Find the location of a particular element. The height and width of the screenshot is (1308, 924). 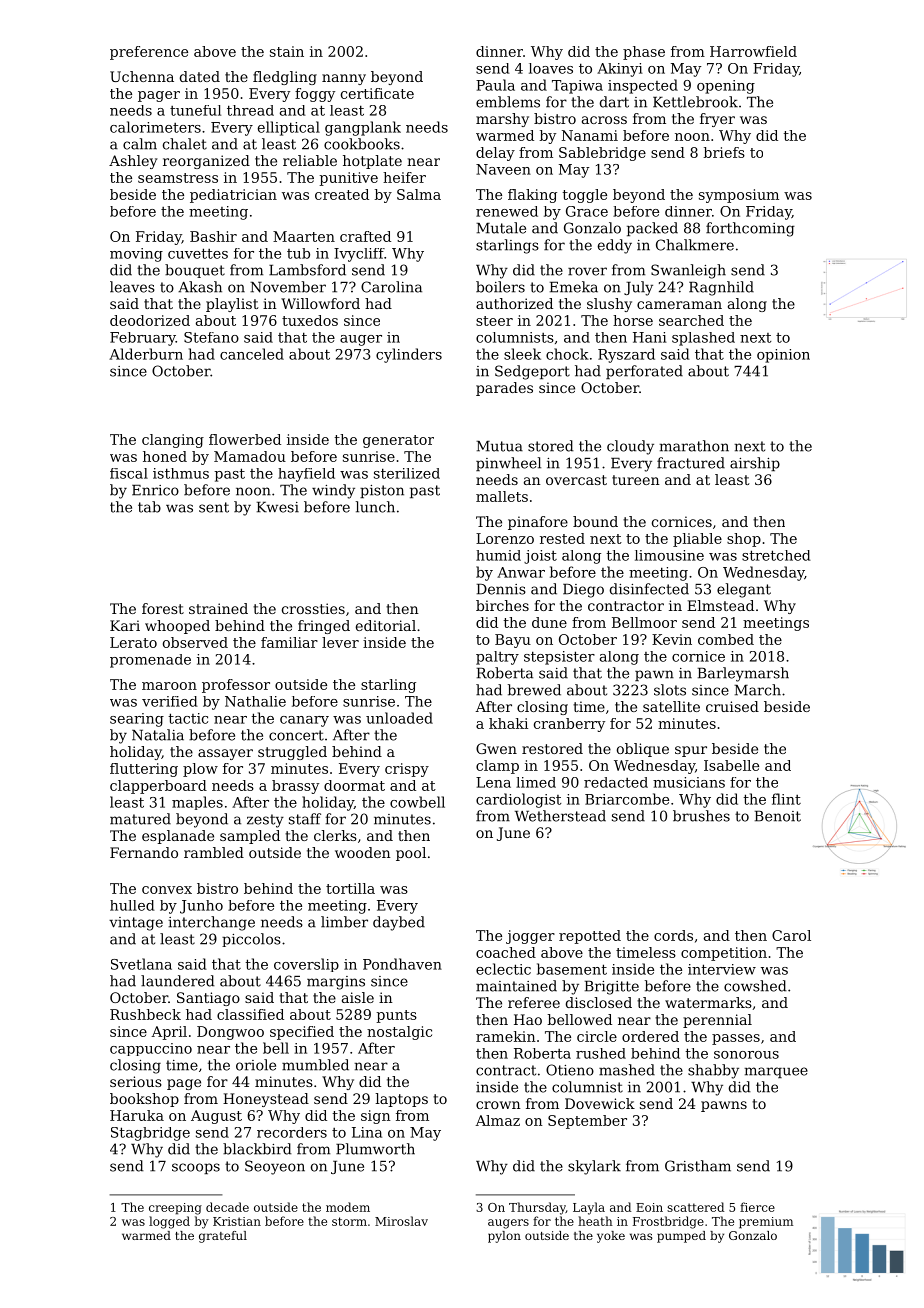

marathon is located at coordinates (694, 446).
